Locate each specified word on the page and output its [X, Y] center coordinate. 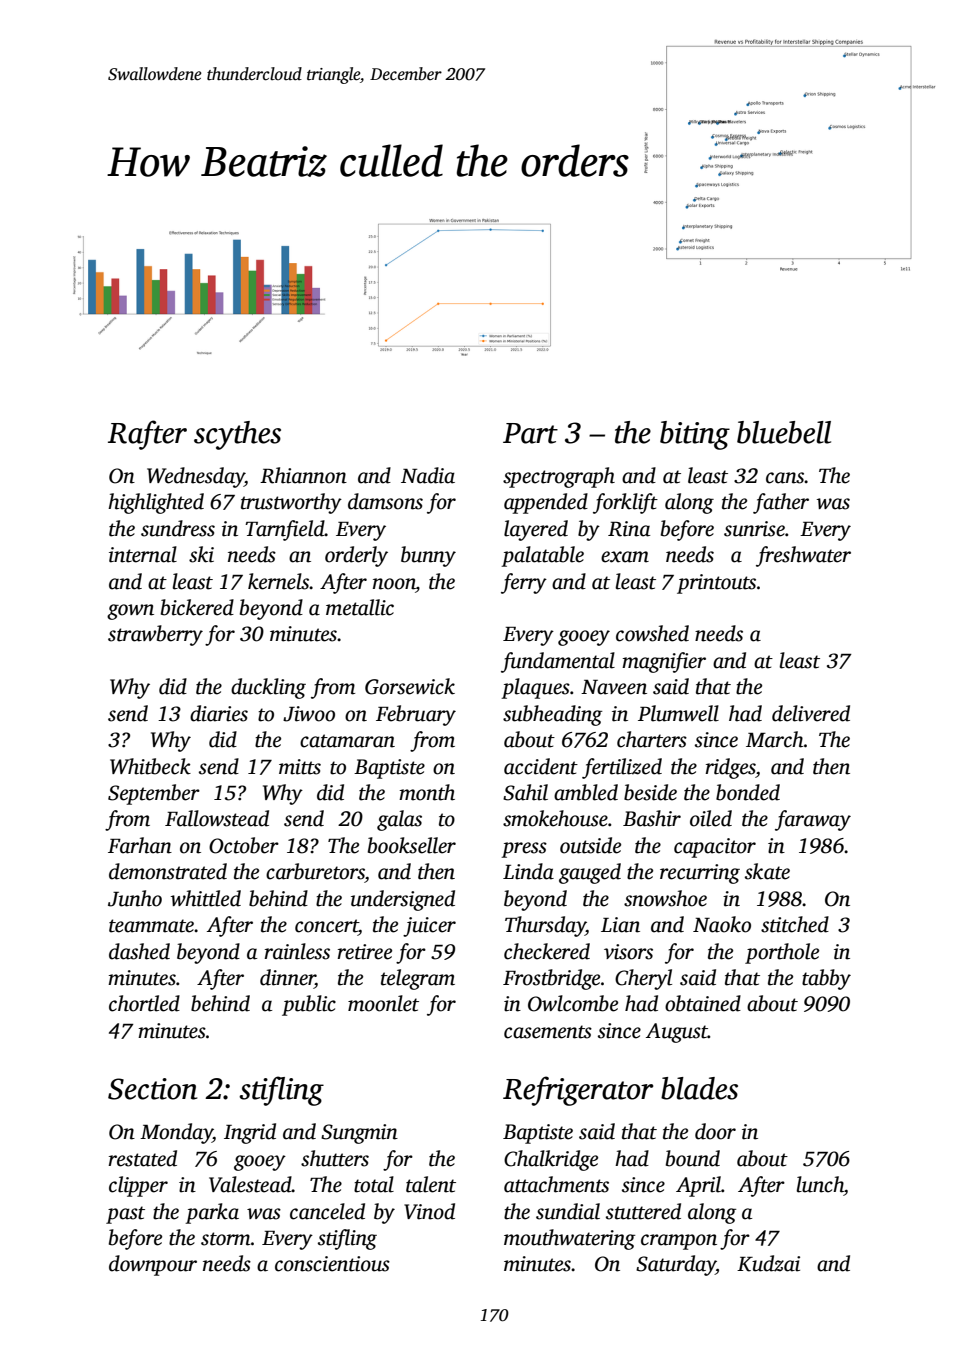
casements [548, 1032]
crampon [679, 1242]
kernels [278, 581]
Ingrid [250, 1133]
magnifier [664, 662]
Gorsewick [410, 686]
